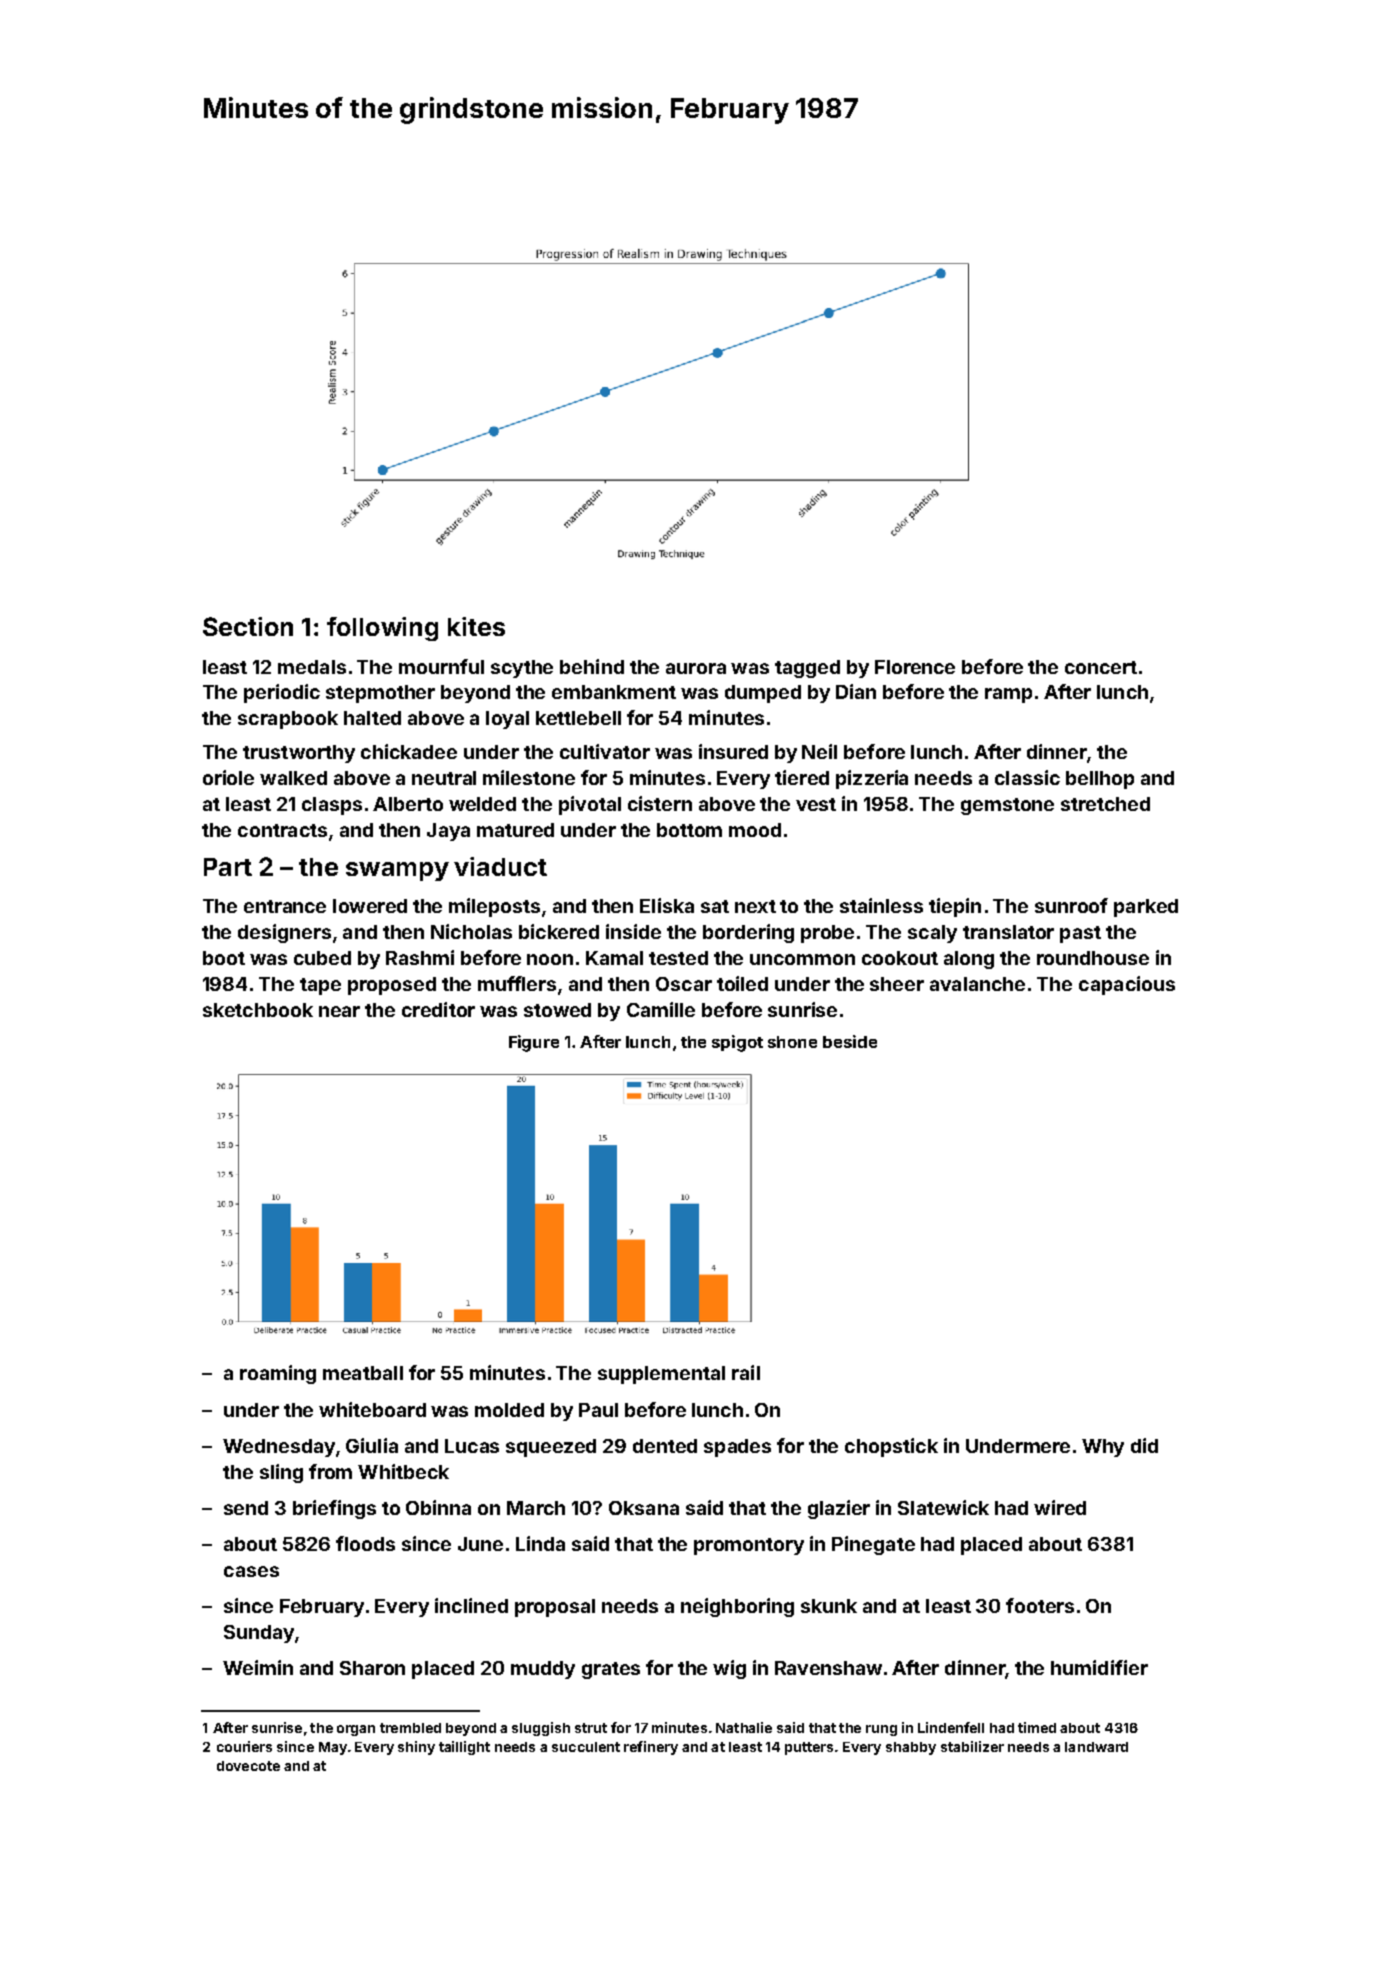 The width and height of the image is (1386, 1969). What do you see at coordinates (1101, 667) in the image?
I see `concert` at bounding box center [1101, 667].
